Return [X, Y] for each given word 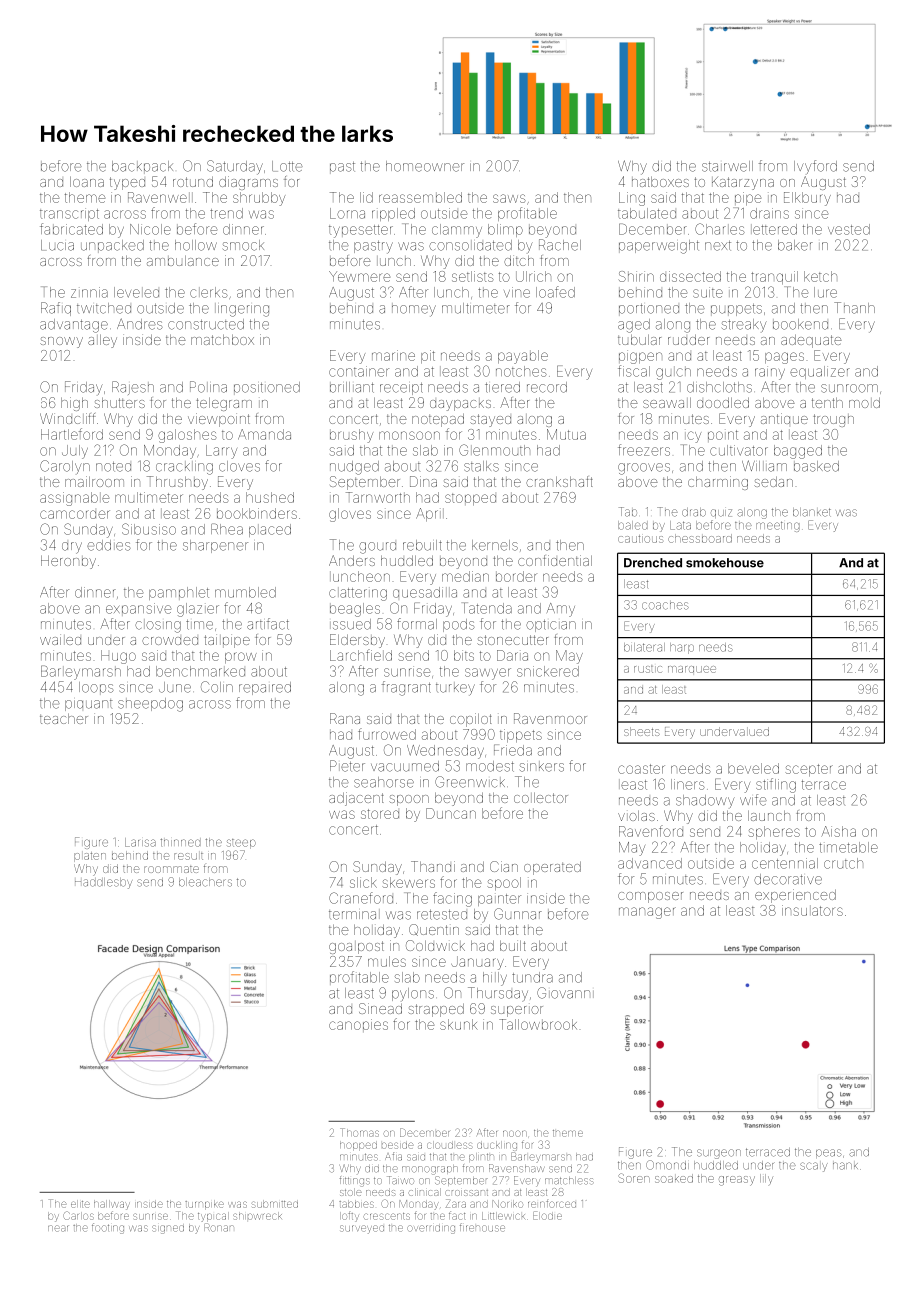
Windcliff [68, 418]
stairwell [727, 166]
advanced [650, 863]
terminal [354, 914]
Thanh [854, 308]
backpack [142, 167]
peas [829, 1153]
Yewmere [359, 276]
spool [504, 884]
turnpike [204, 1205]
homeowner [425, 166]
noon [515, 1133]
